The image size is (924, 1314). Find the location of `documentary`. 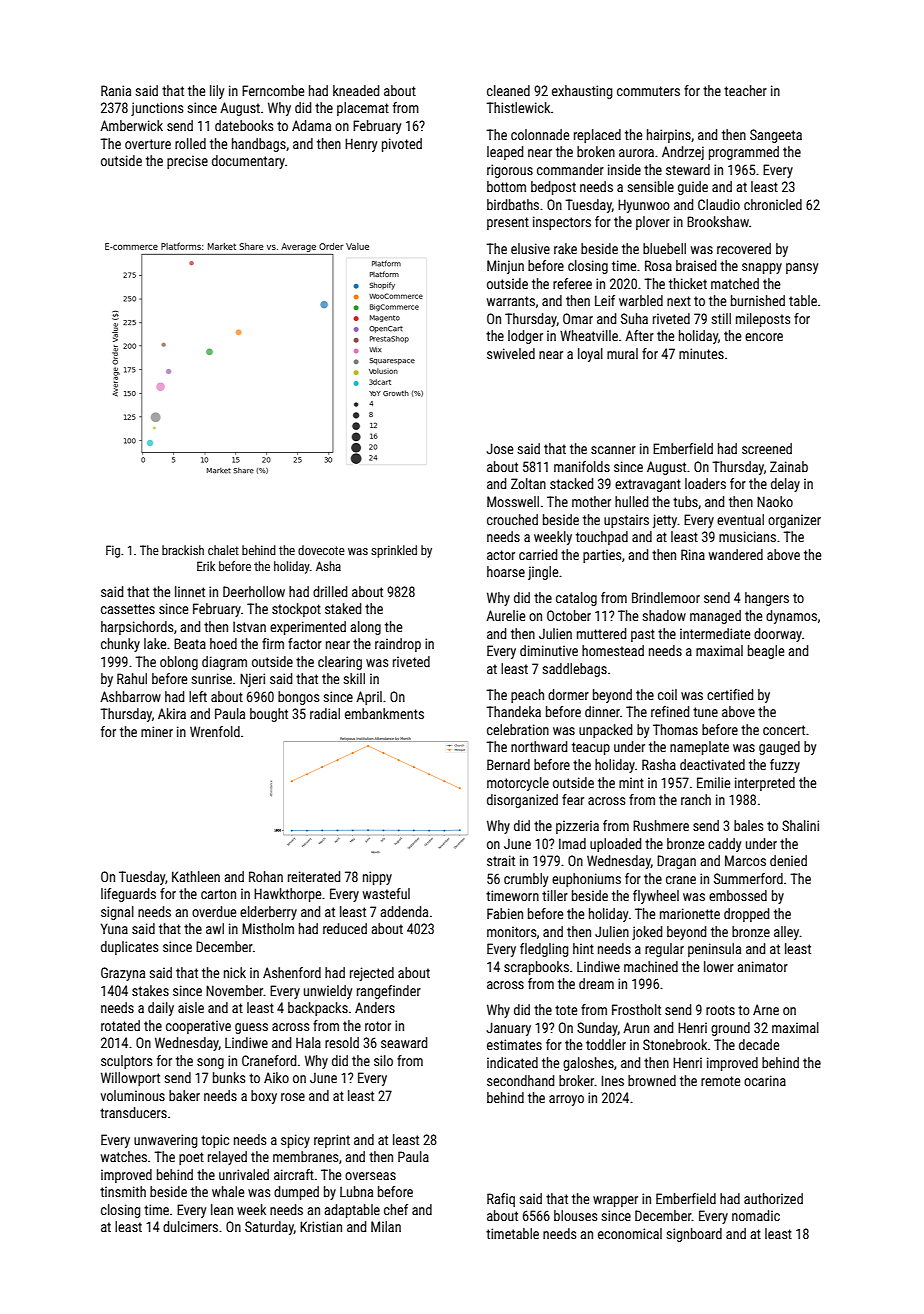

documentary is located at coordinates (248, 162).
